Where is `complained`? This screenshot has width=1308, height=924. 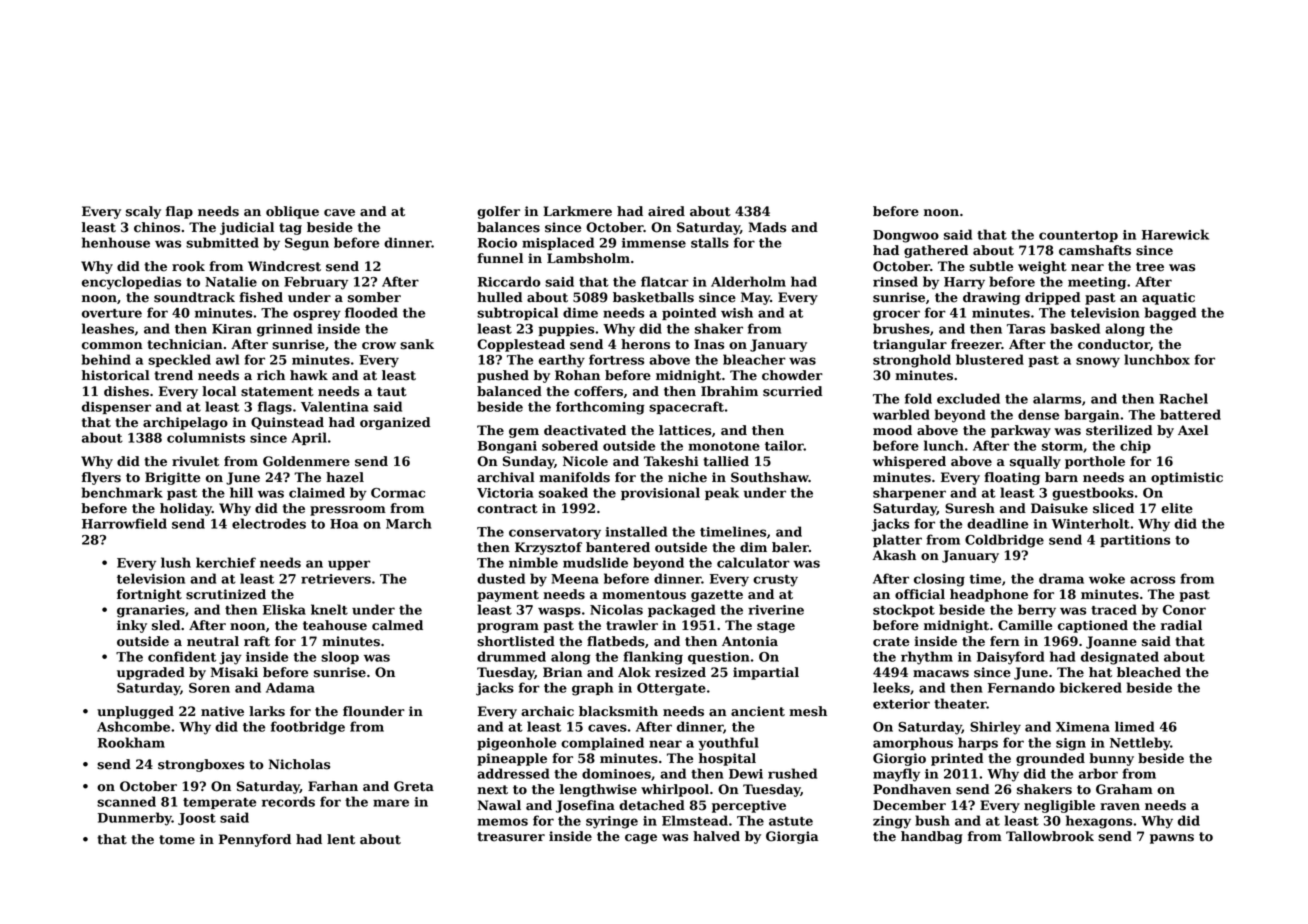 complained is located at coordinates (602, 743).
